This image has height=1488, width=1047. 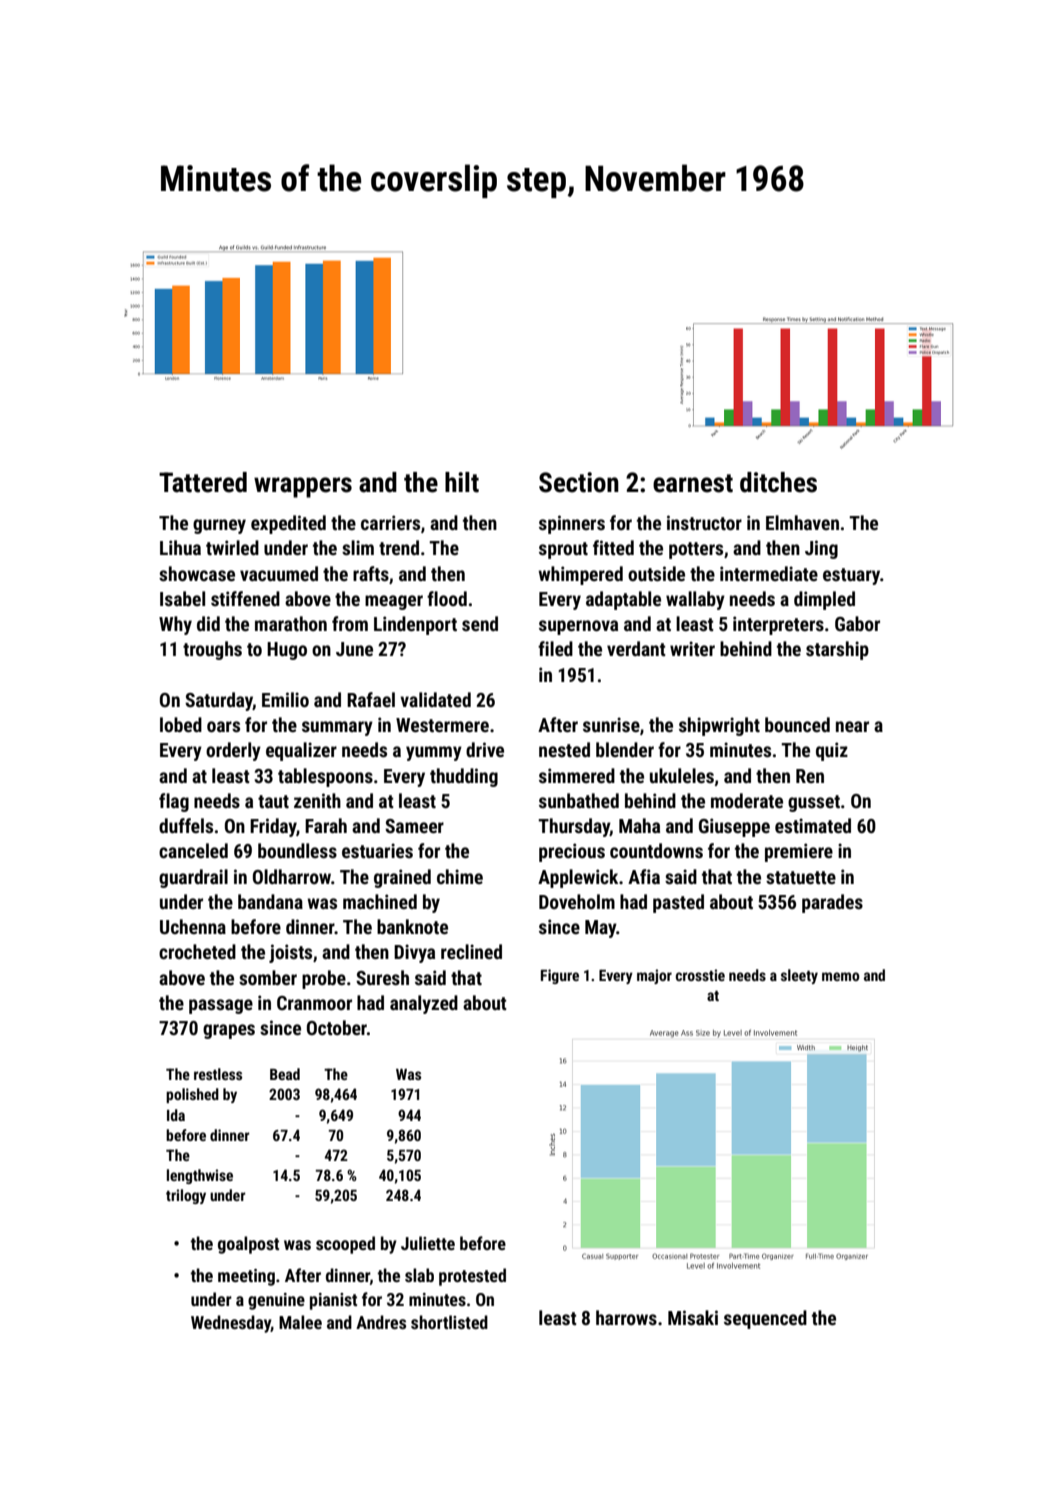 What do you see at coordinates (288, 524) in the image?
I see `expedited` at bounding box center [288, 524].
